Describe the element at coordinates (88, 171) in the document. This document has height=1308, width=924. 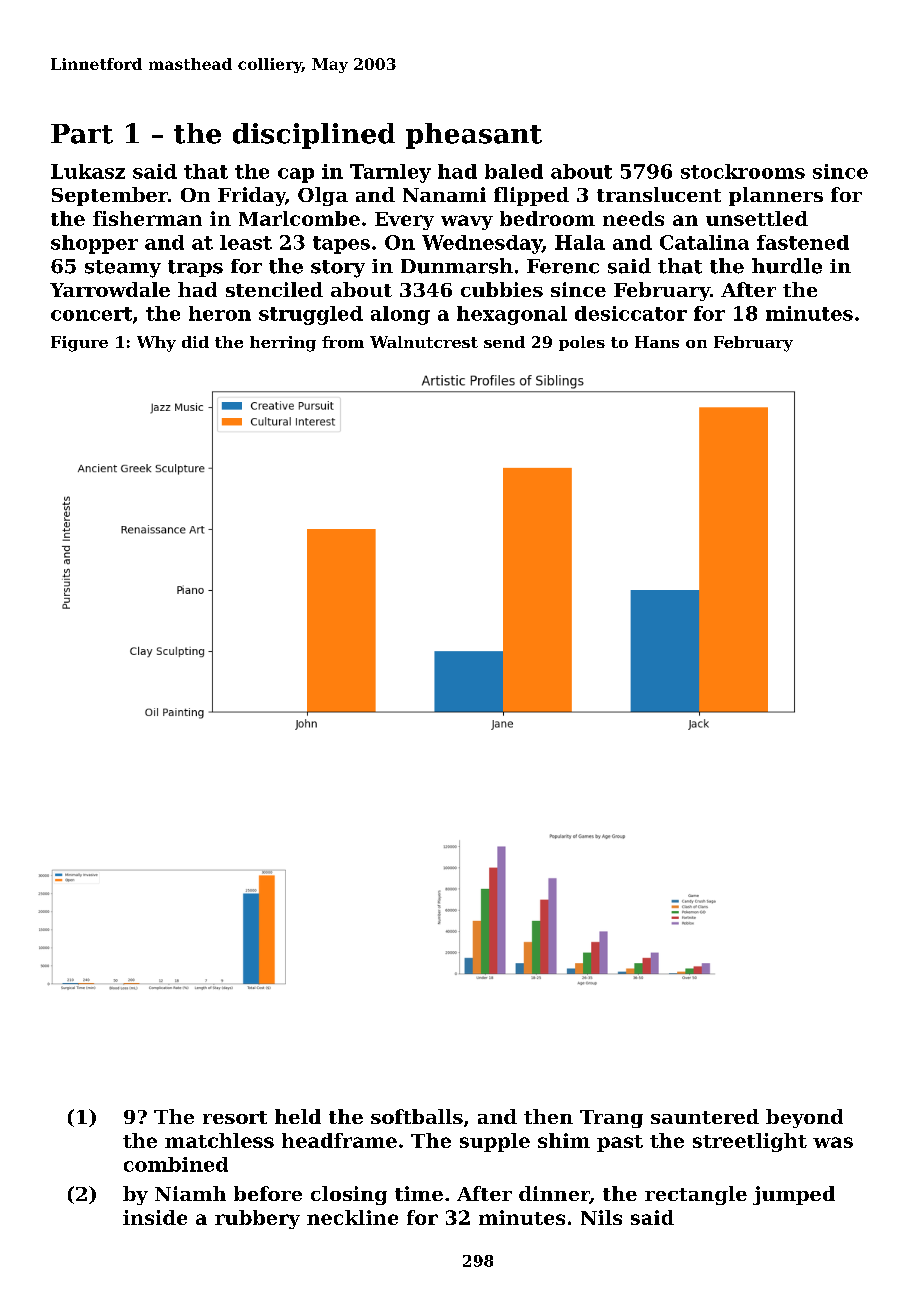
I see `Lukasz` at that location.
